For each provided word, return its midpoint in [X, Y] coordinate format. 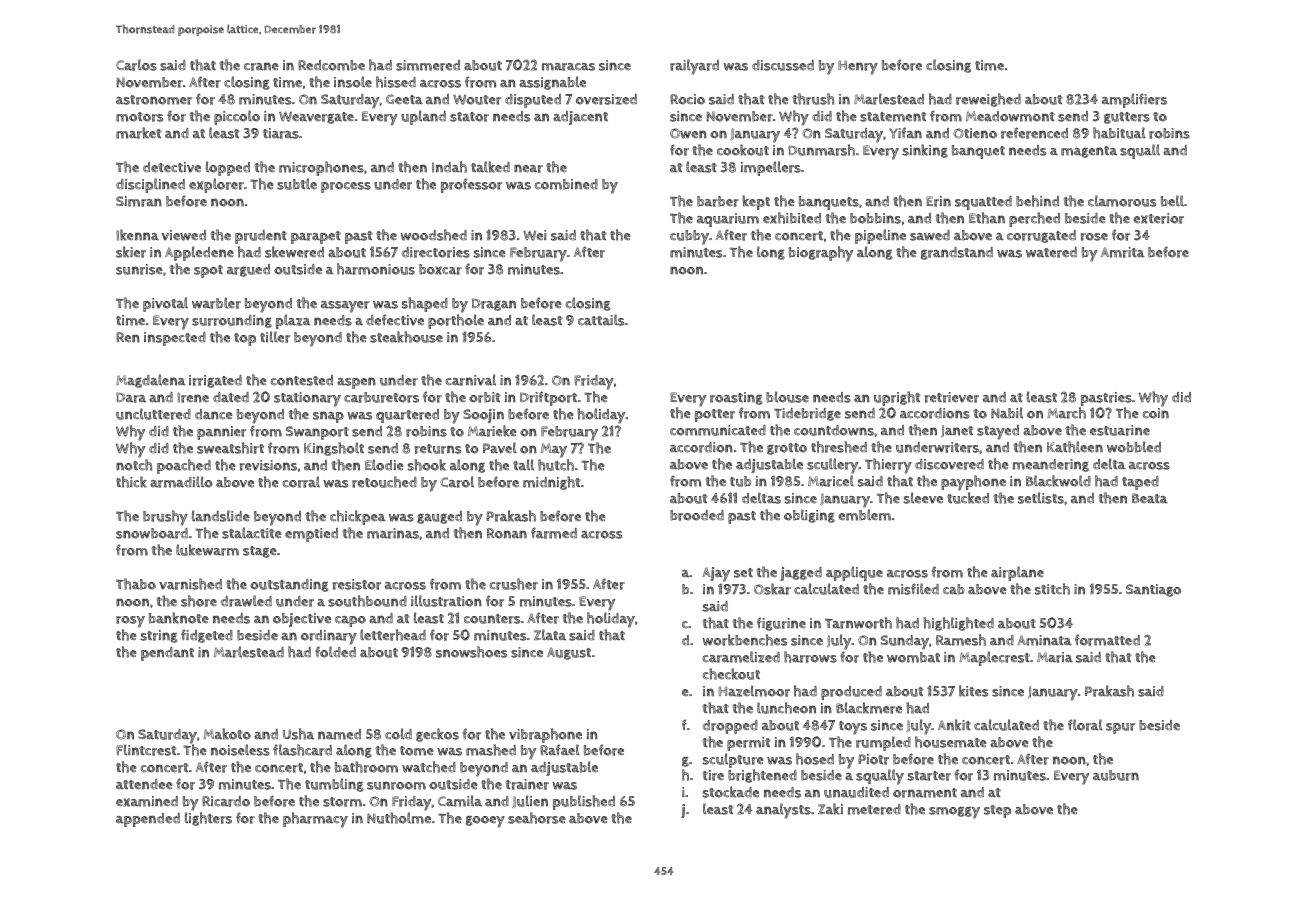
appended [148, 820]
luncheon [786, 708]
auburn [1116, 775]
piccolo [237, 117]
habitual [1119, 133]
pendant [167, 654]
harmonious [376, 269]
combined [566, 184]
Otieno [975, 133]
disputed [533, 101]
